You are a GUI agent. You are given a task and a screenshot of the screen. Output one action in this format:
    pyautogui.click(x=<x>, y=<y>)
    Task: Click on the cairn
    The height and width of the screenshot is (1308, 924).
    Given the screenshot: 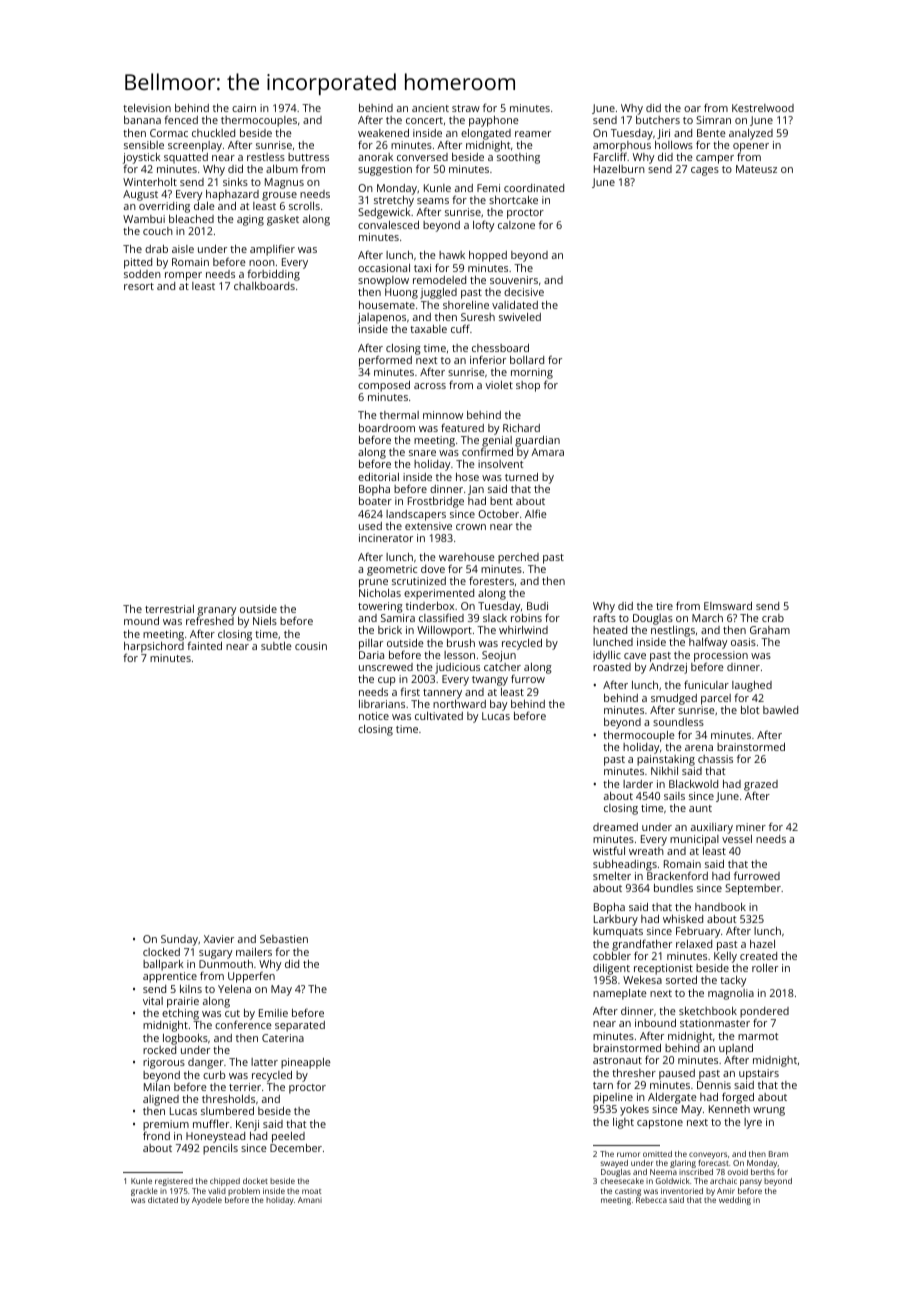 What is the action you would take?
    pyautogui.click(x=244, y=108)
